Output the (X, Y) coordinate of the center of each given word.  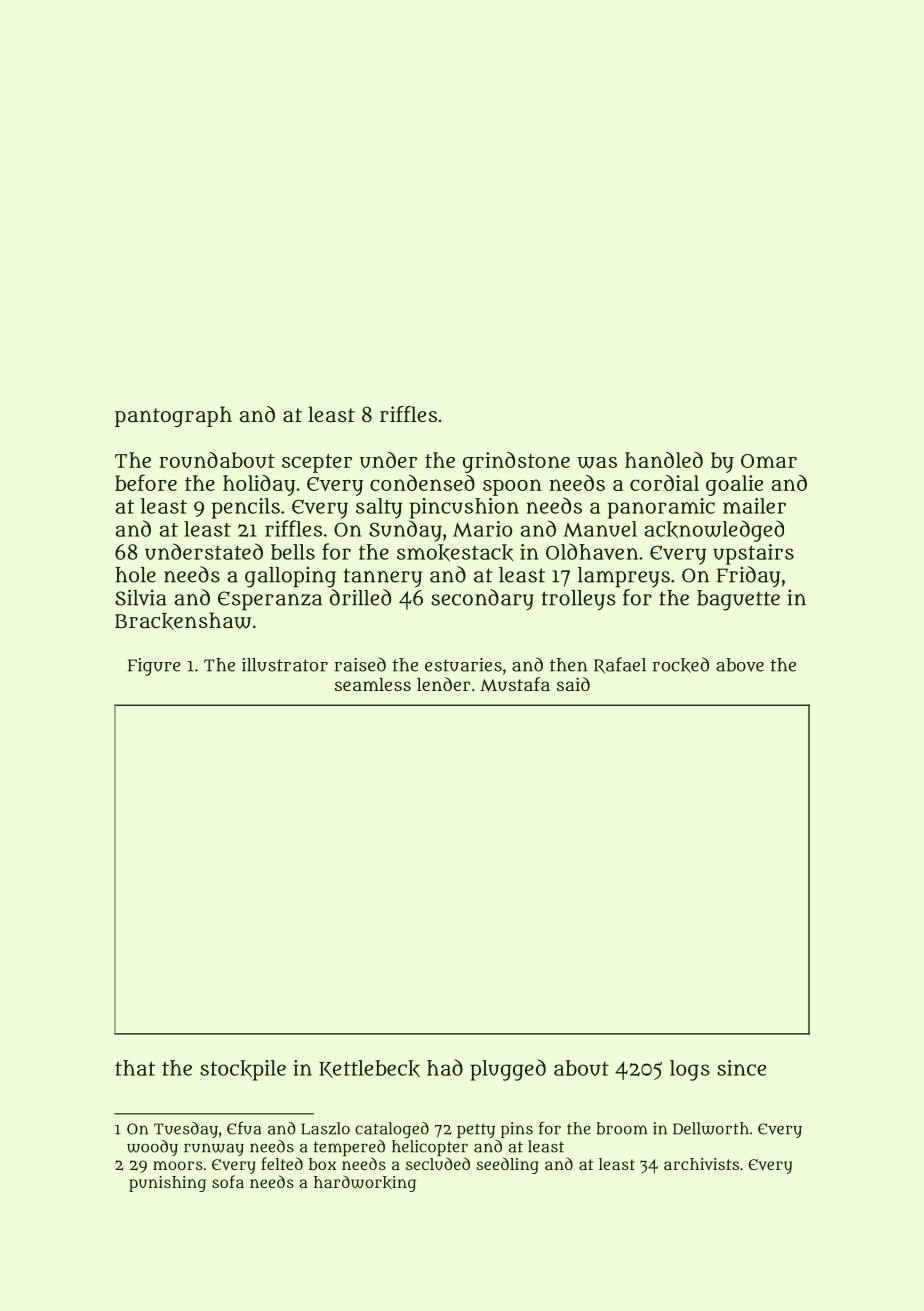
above (740, 665)
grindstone (516, 462)
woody (152, 1148)
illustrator (285, 665)
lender (443, 684)
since (741, 1068)
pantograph (173, 416)
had (445, 1067)
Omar (769, 461)
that (135, 1068)
